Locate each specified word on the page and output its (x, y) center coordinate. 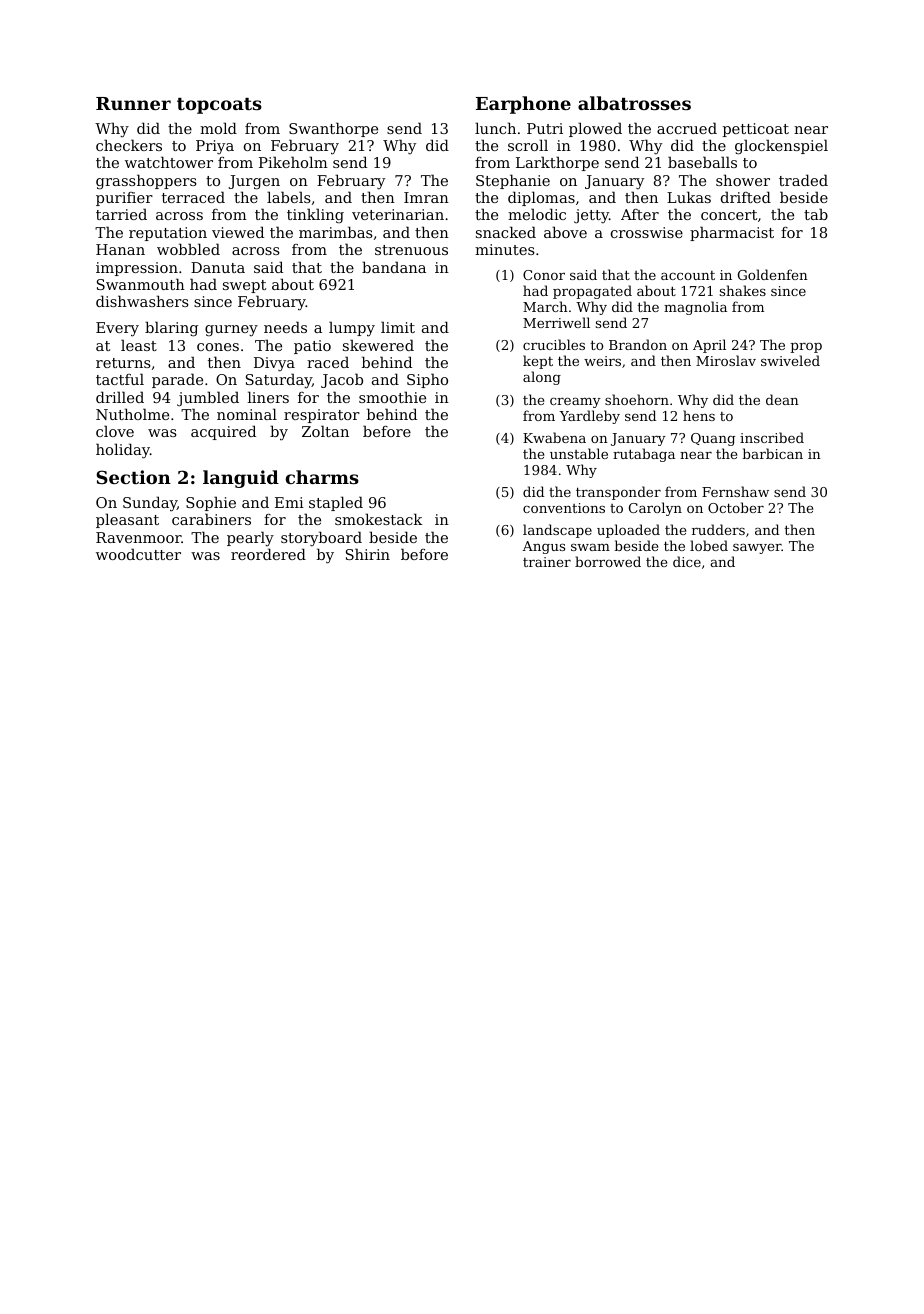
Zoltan (325, 431)
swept (244, 286)
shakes (743, 290)
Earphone (523, 105)
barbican (772, 453)
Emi (289, 502)
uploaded (628, 531)
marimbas (336, 232)
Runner (133, 103)
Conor (544, 275)
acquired (223, 432)
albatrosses (634, 103)
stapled (336, 503)
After (640, 214)
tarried (121, 214)
